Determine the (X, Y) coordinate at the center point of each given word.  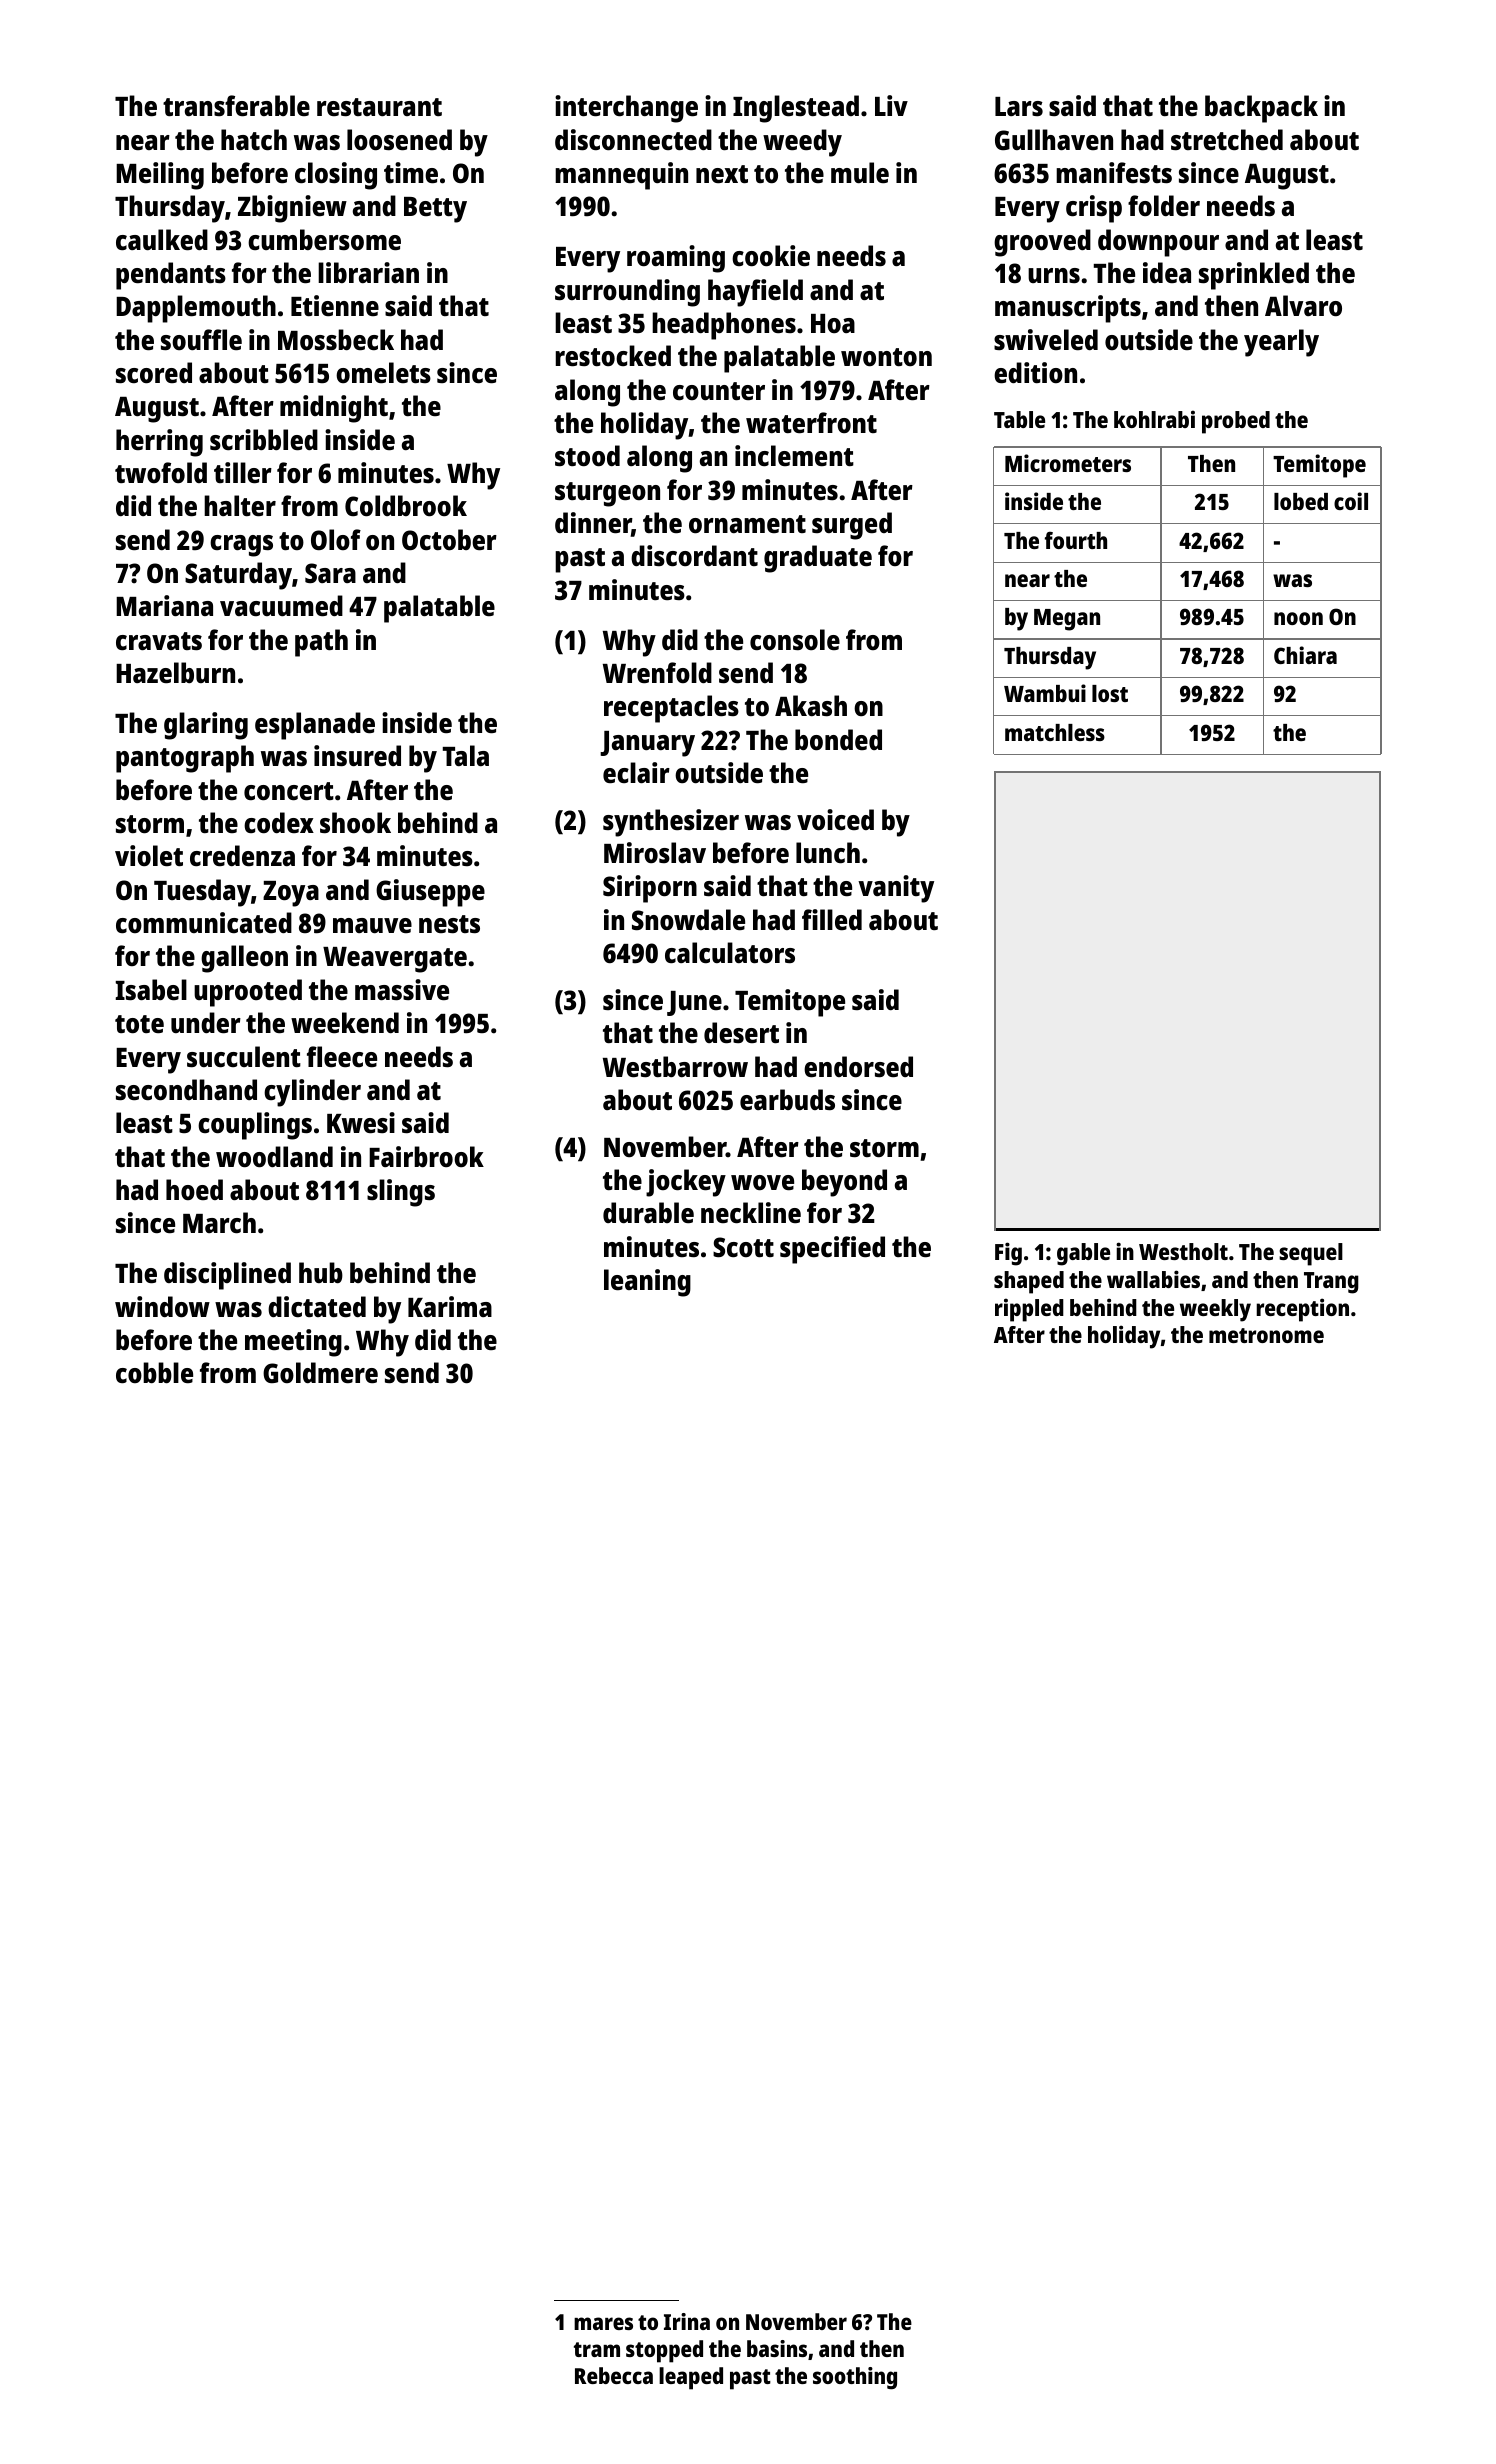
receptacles (671, 709)
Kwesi (361, 1123)
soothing (855, 2378)
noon (1298, 618)
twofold (161, 472)
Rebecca (614, 2375)
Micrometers (1068, 463)
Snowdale (688, 919)
